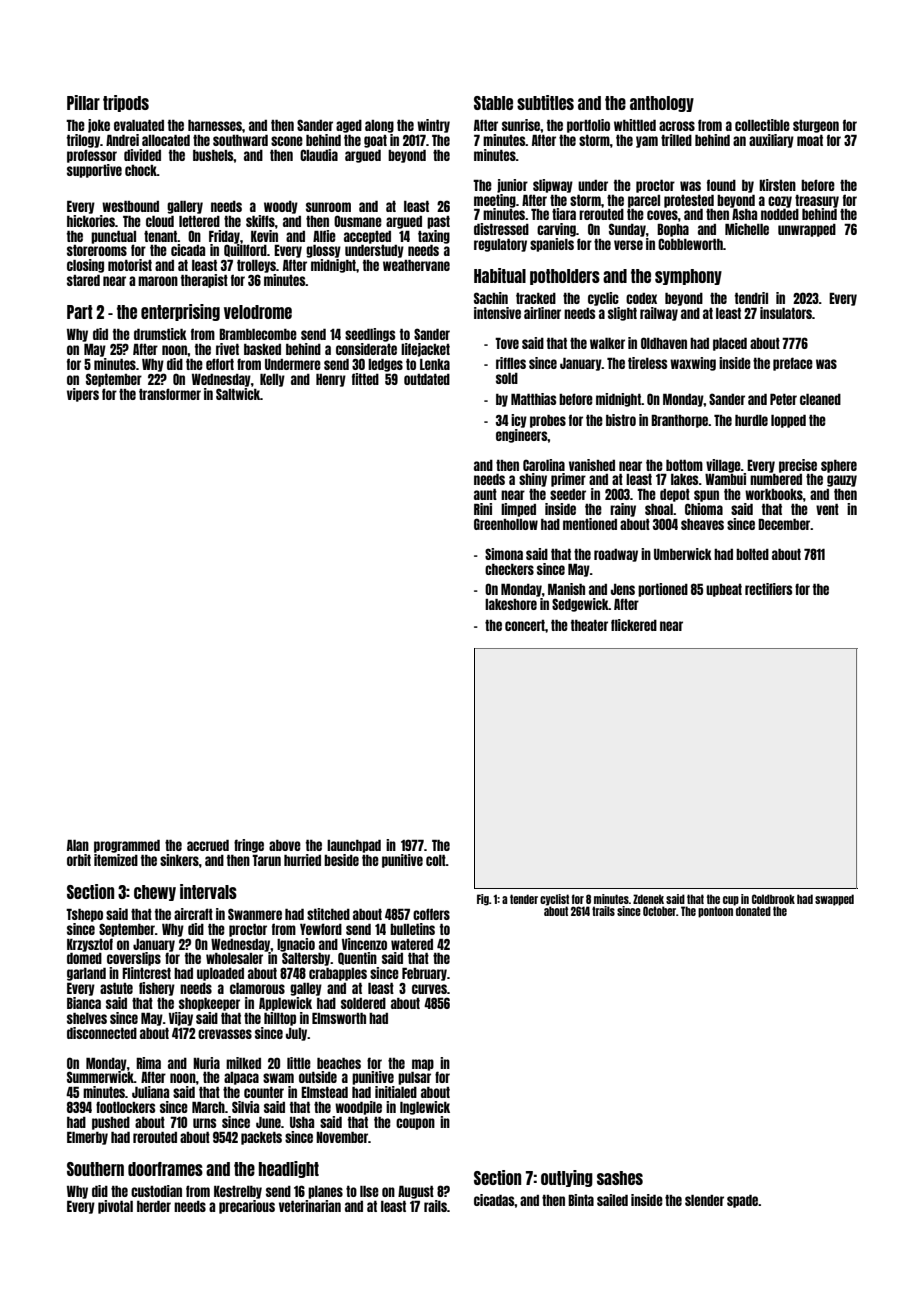 This screenshot has height=1308, width=924. I want to click on woody, so click(281, 207).
